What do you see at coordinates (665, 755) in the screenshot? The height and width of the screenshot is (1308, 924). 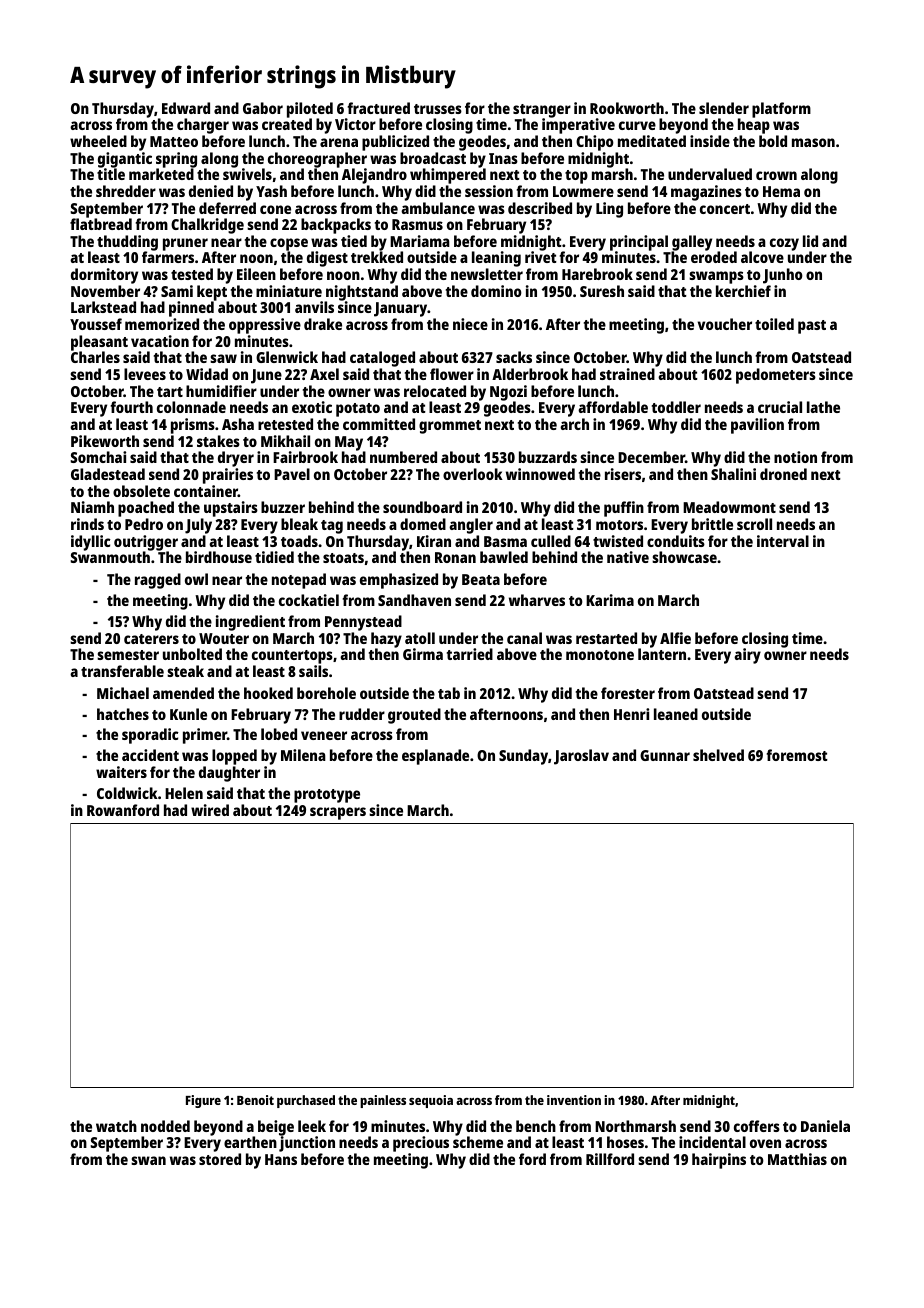 I see `Gunnar` at bounding box center [665, 755].
